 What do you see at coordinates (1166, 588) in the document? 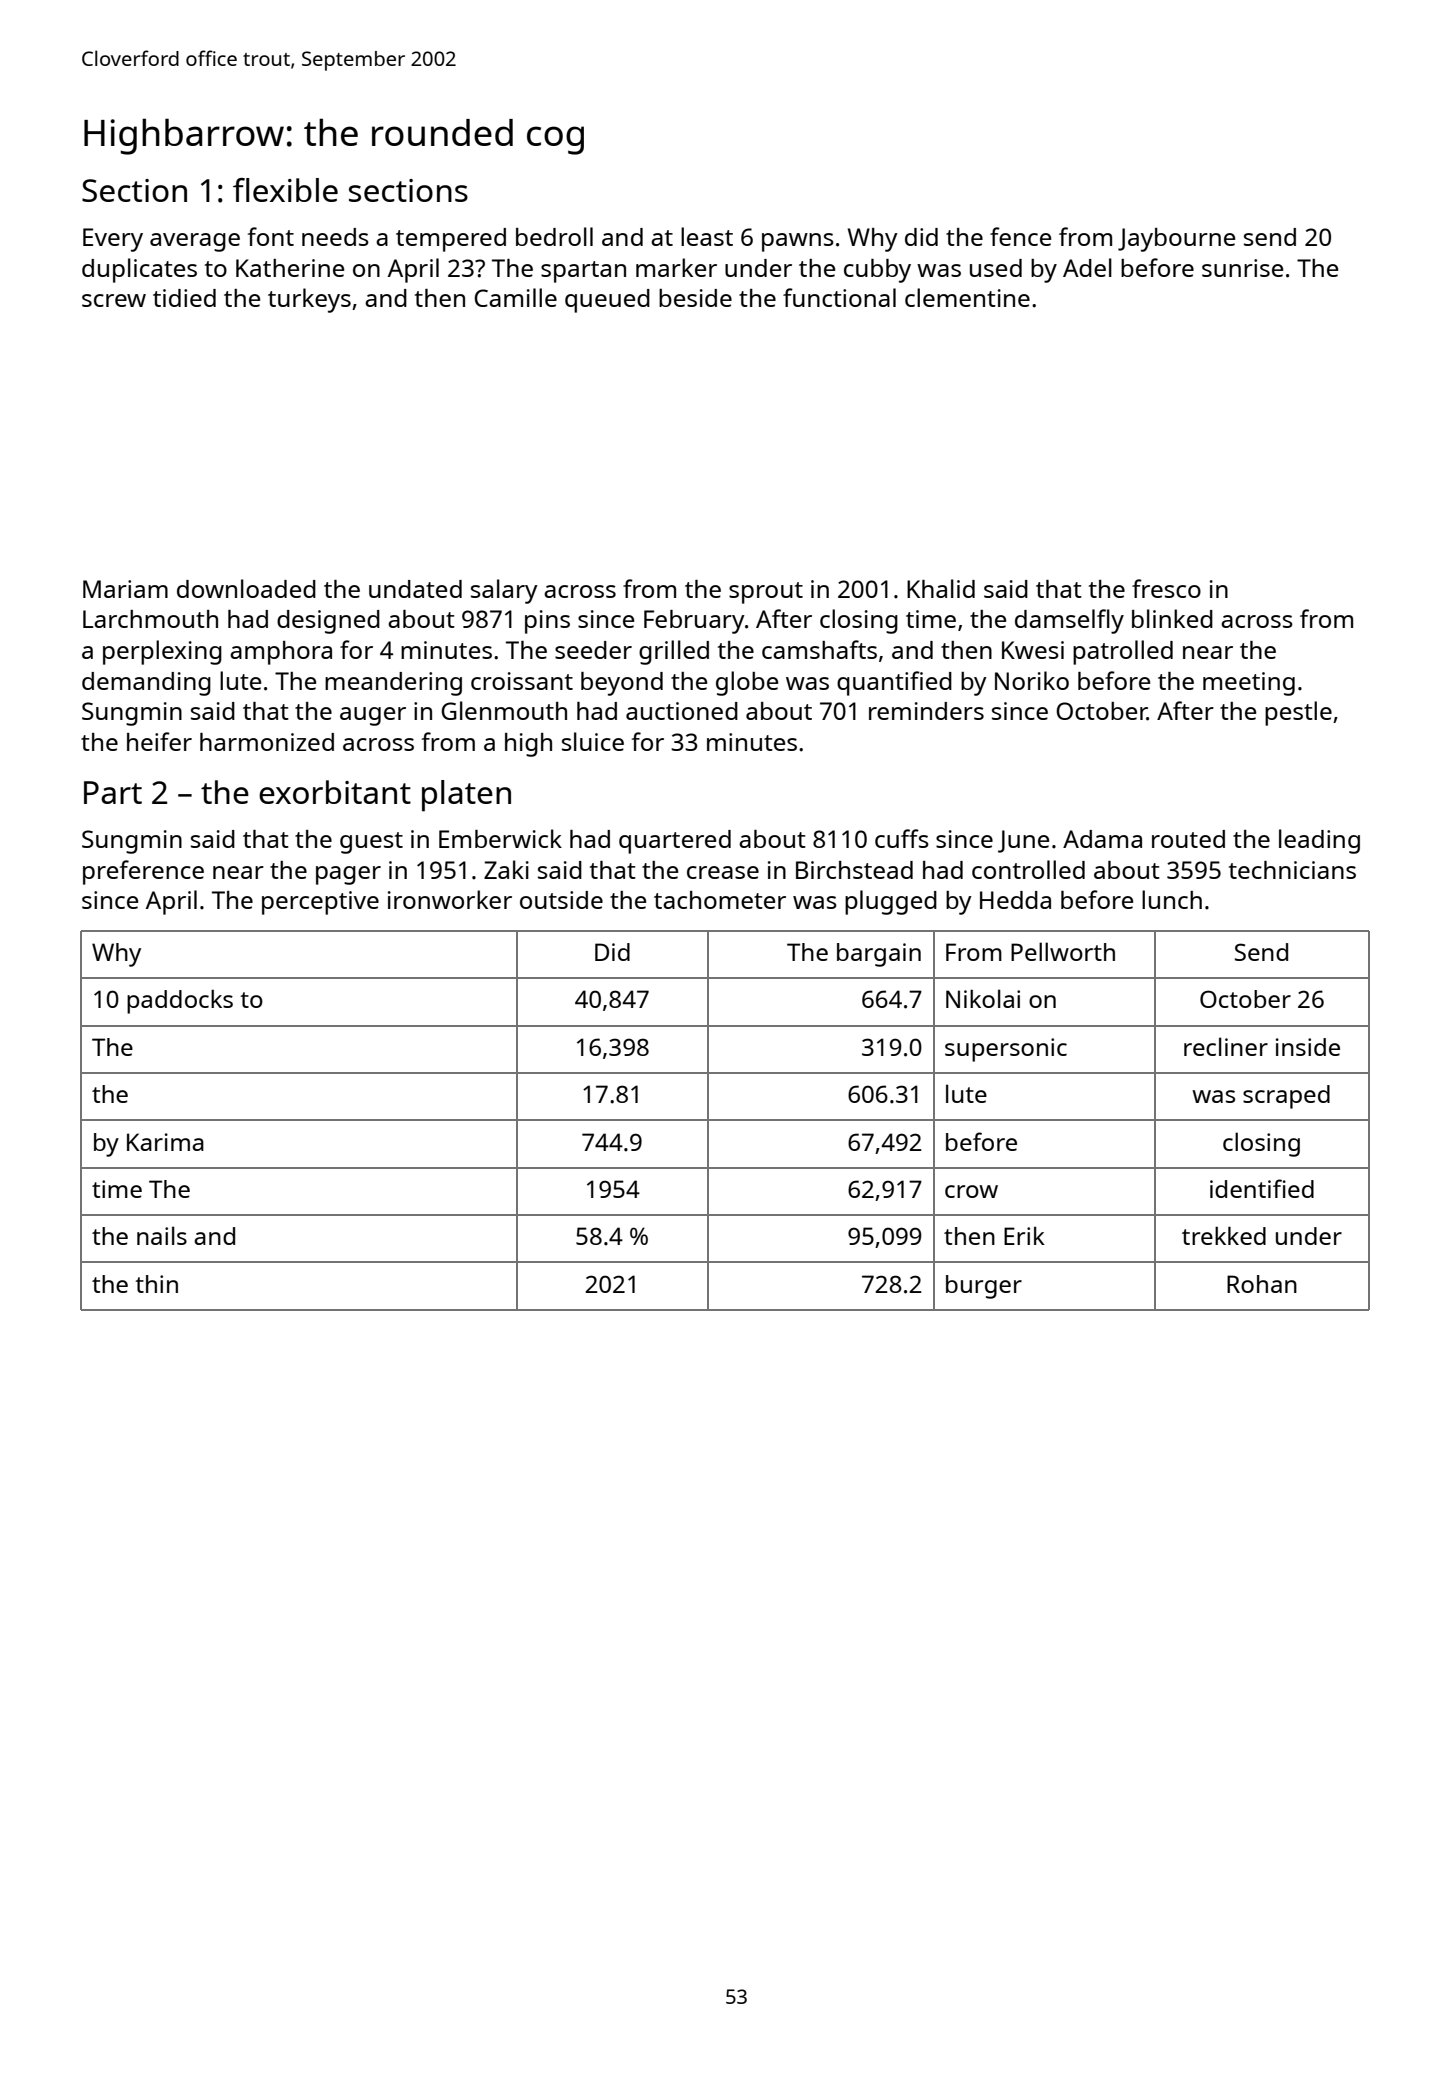
I see `fresco` at bounding box center [1166, 588].
